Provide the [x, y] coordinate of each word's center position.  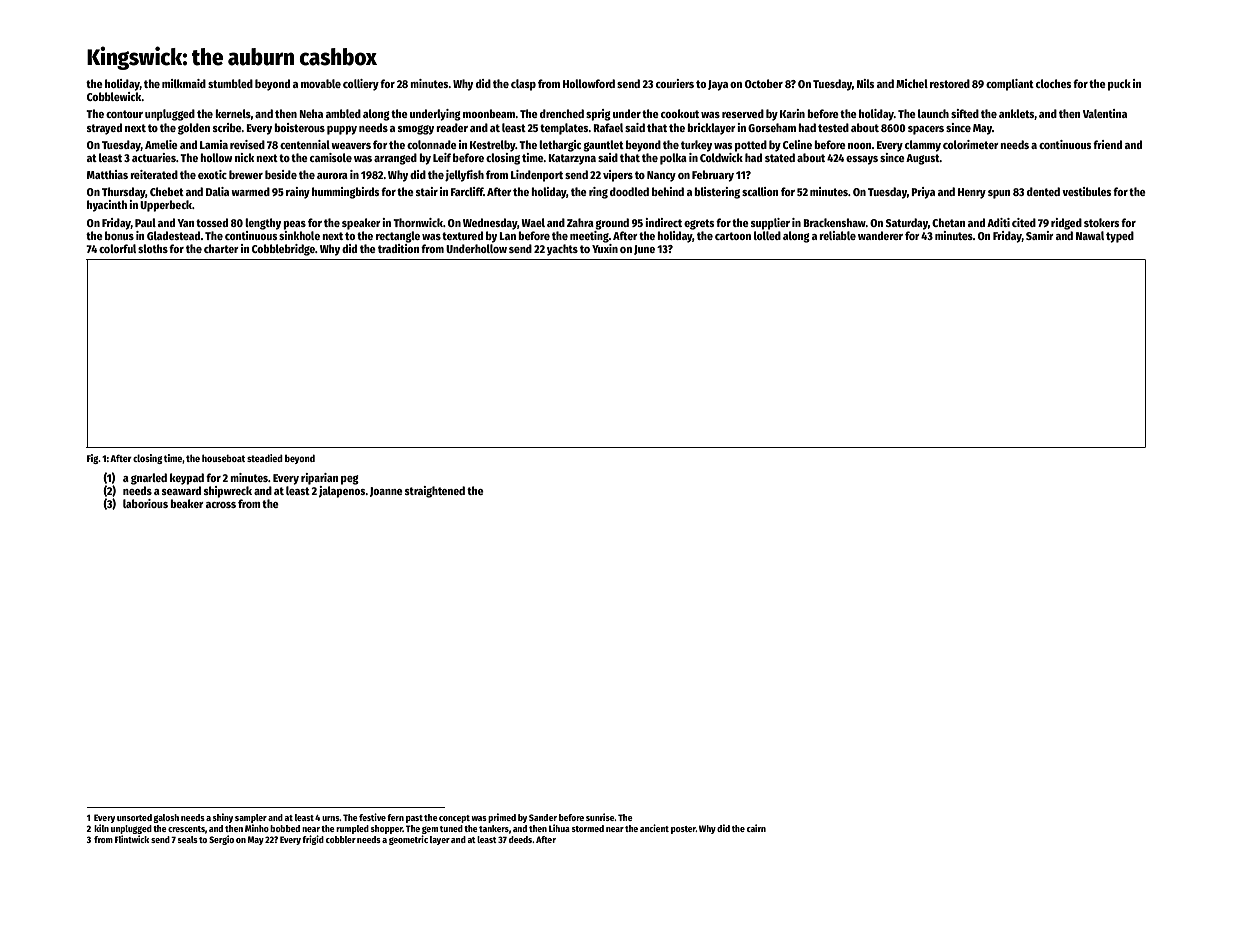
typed [1120, 237]
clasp [523, 85]
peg [350, 480]
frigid [313, 840]
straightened [435, 492]
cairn [756, 828]
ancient [654, 828]
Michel [912, 83]
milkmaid [184, 83]
